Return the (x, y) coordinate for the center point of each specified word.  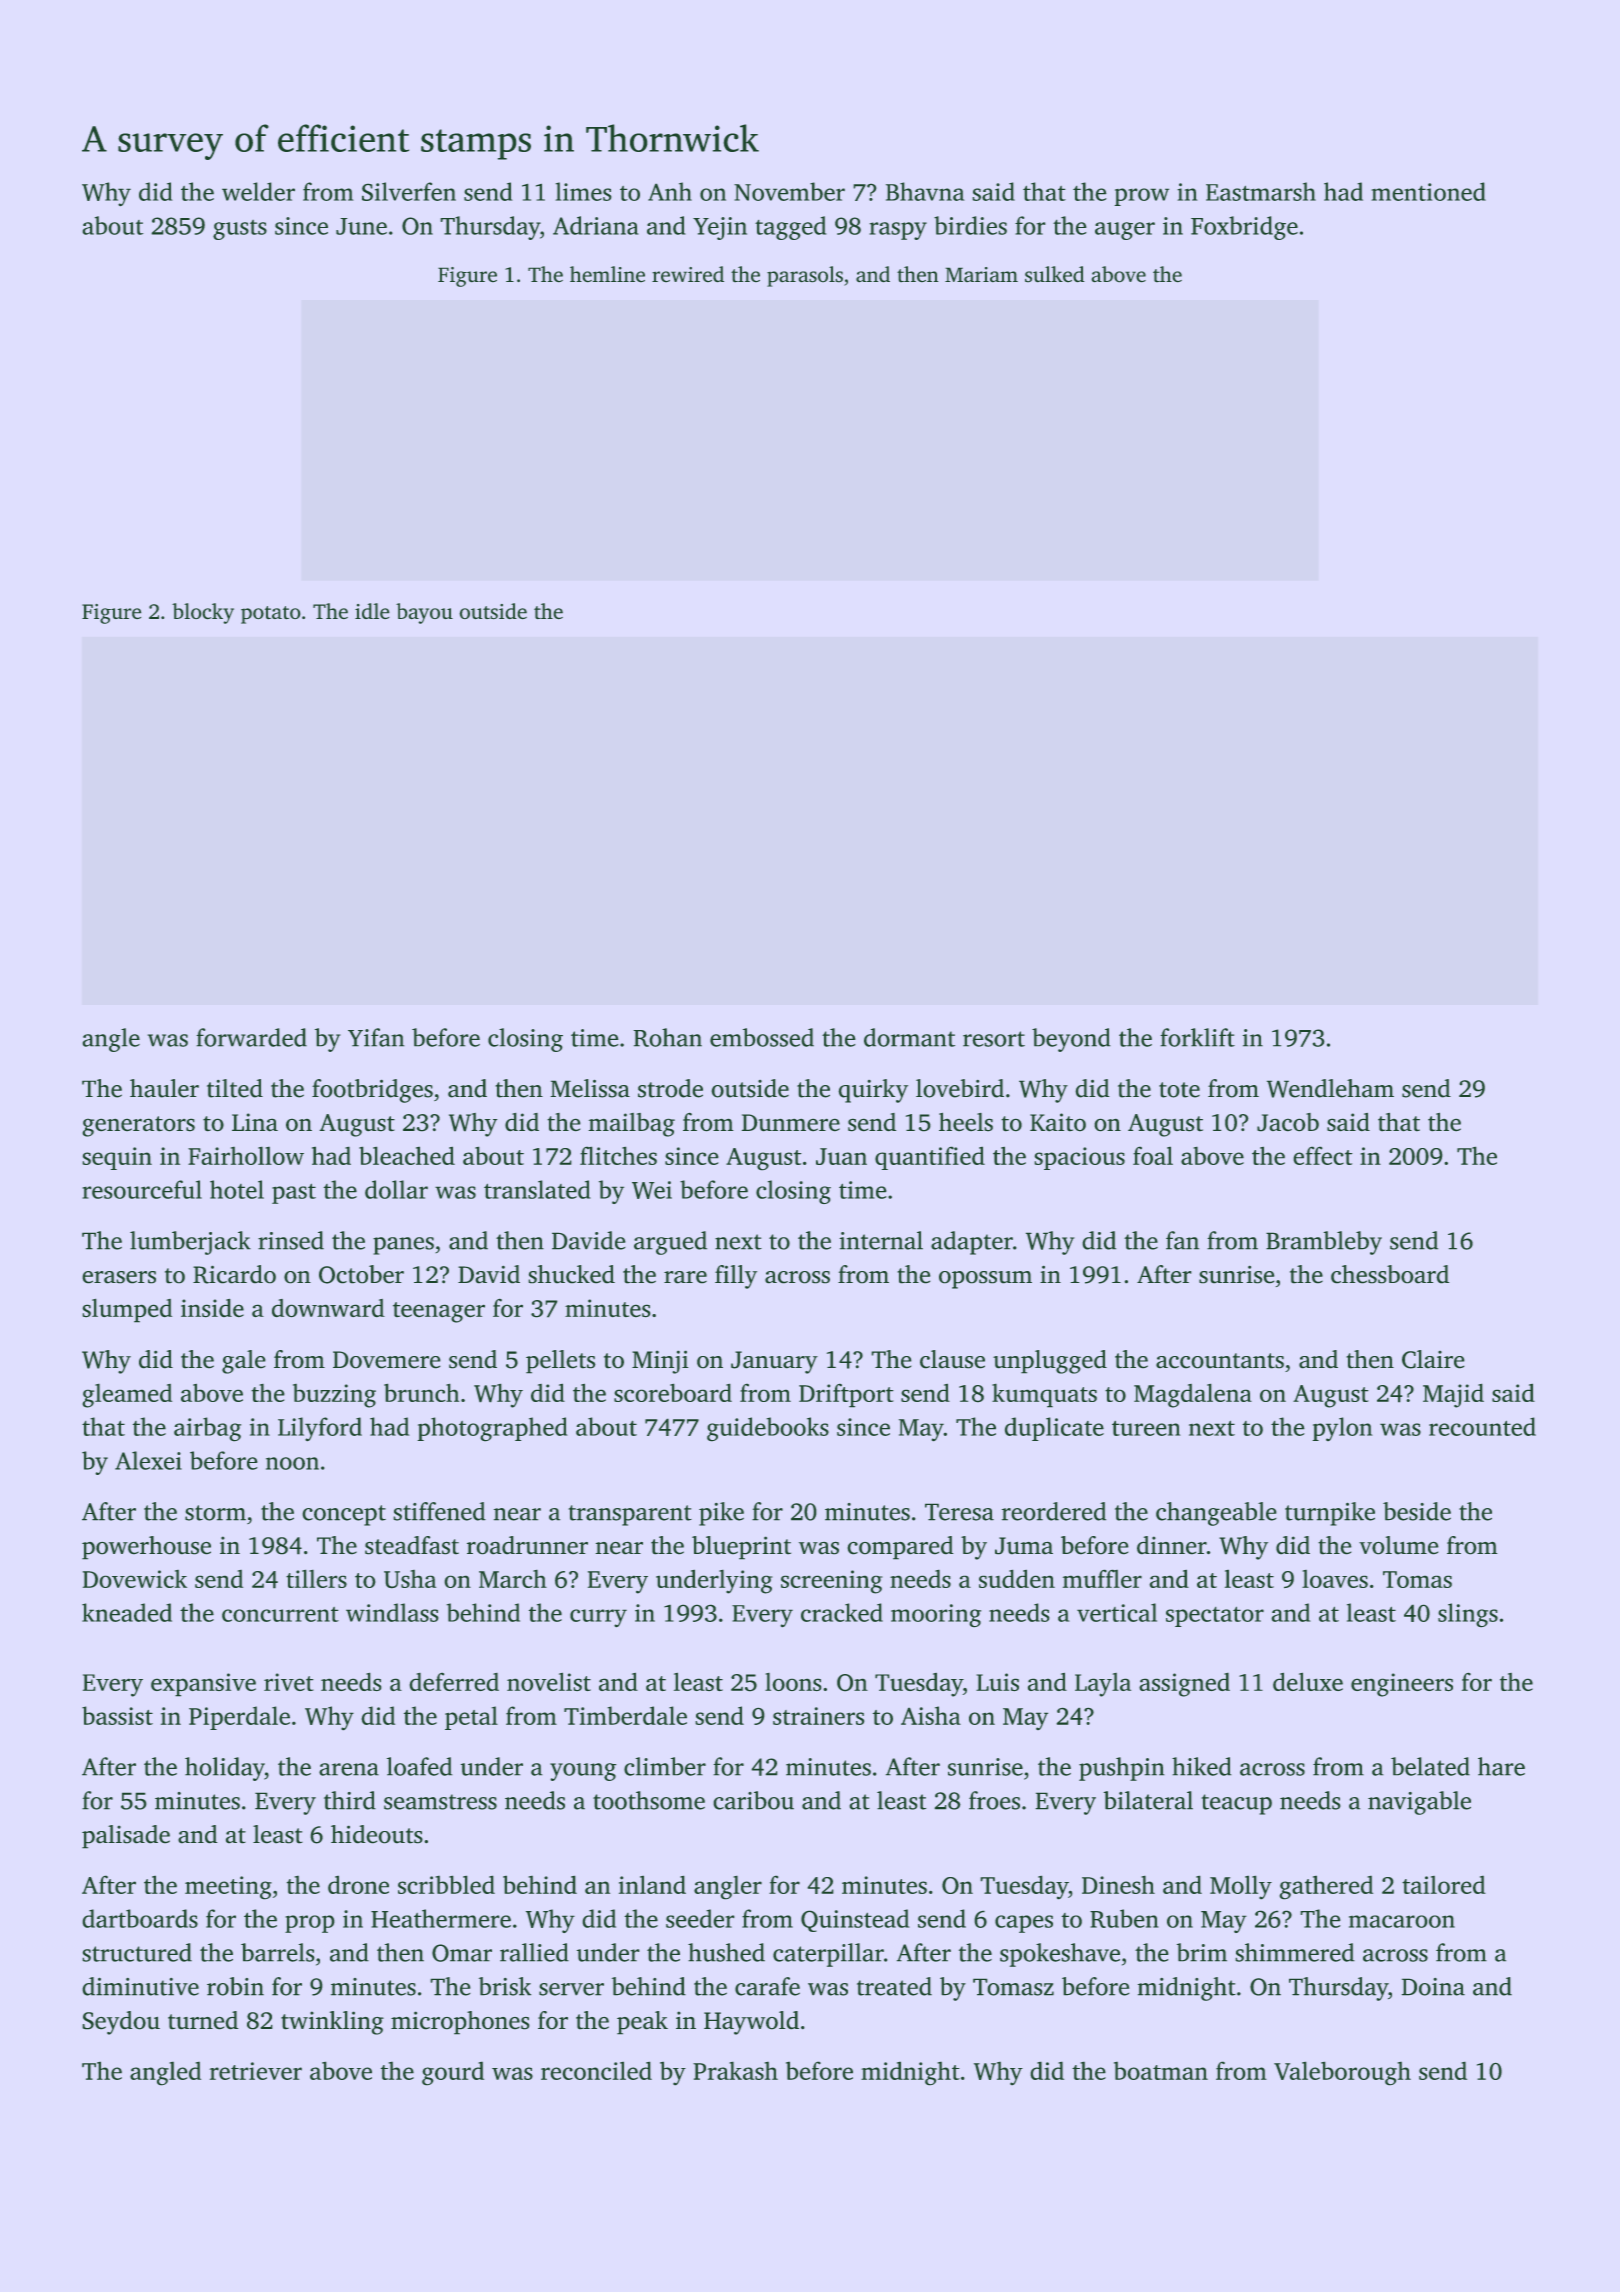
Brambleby (1324, 1243)
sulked (1055, 274)
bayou (424, 613)
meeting (228, 1888)
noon (292, 1463)
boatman (1161, 2070)
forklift (1197, 1037)
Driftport (846, 1395)
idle (372, 611)
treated (894, 1986)
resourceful (142, 1189)
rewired (688, 274)
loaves (1335, 1579)
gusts (240, 230)
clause (952, 1359)
